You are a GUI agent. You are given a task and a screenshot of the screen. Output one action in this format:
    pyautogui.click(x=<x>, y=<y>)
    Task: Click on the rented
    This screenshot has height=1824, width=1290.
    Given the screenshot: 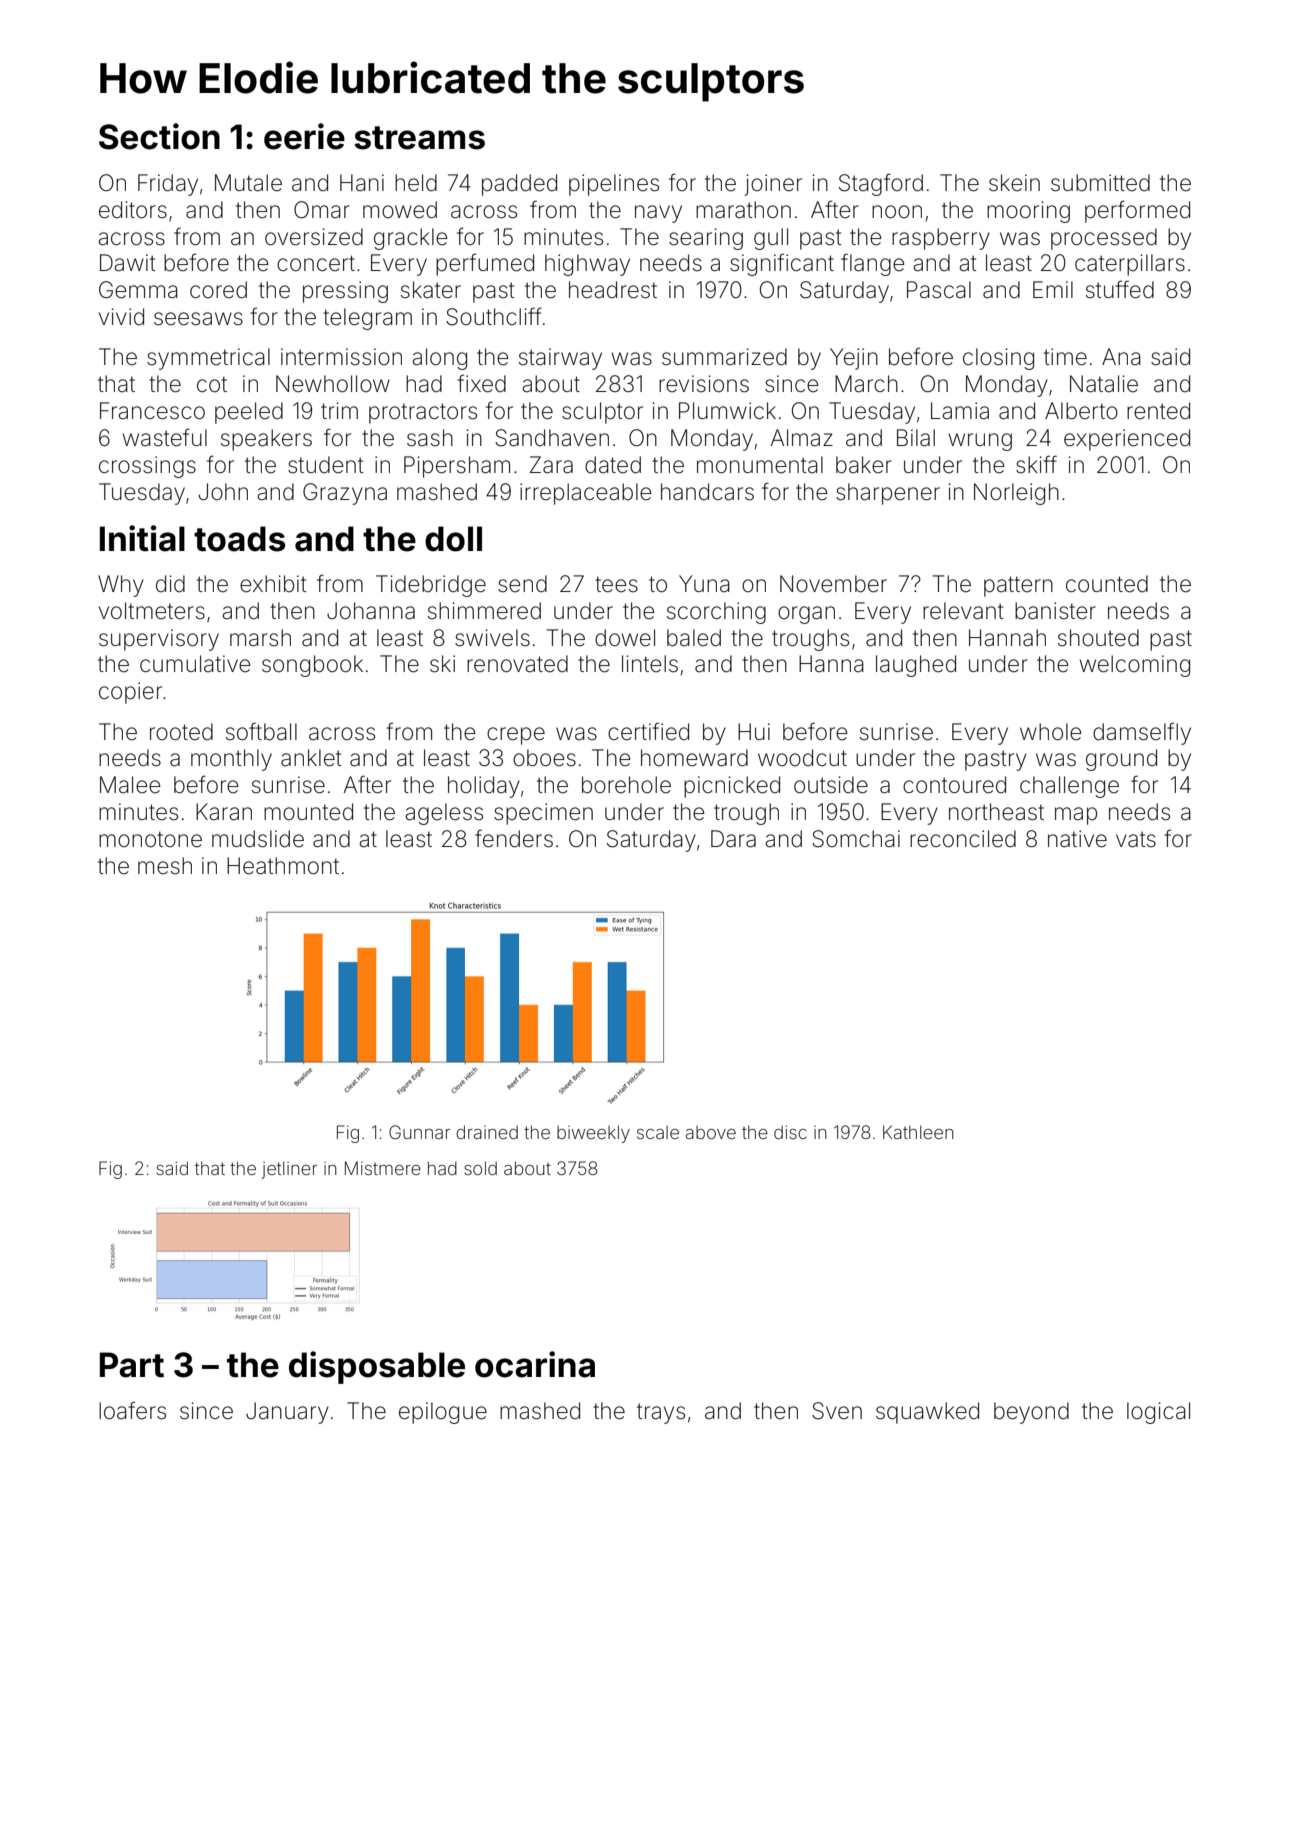 What is the action you would take?
    pyautogui.click(x=1158, y=411)
